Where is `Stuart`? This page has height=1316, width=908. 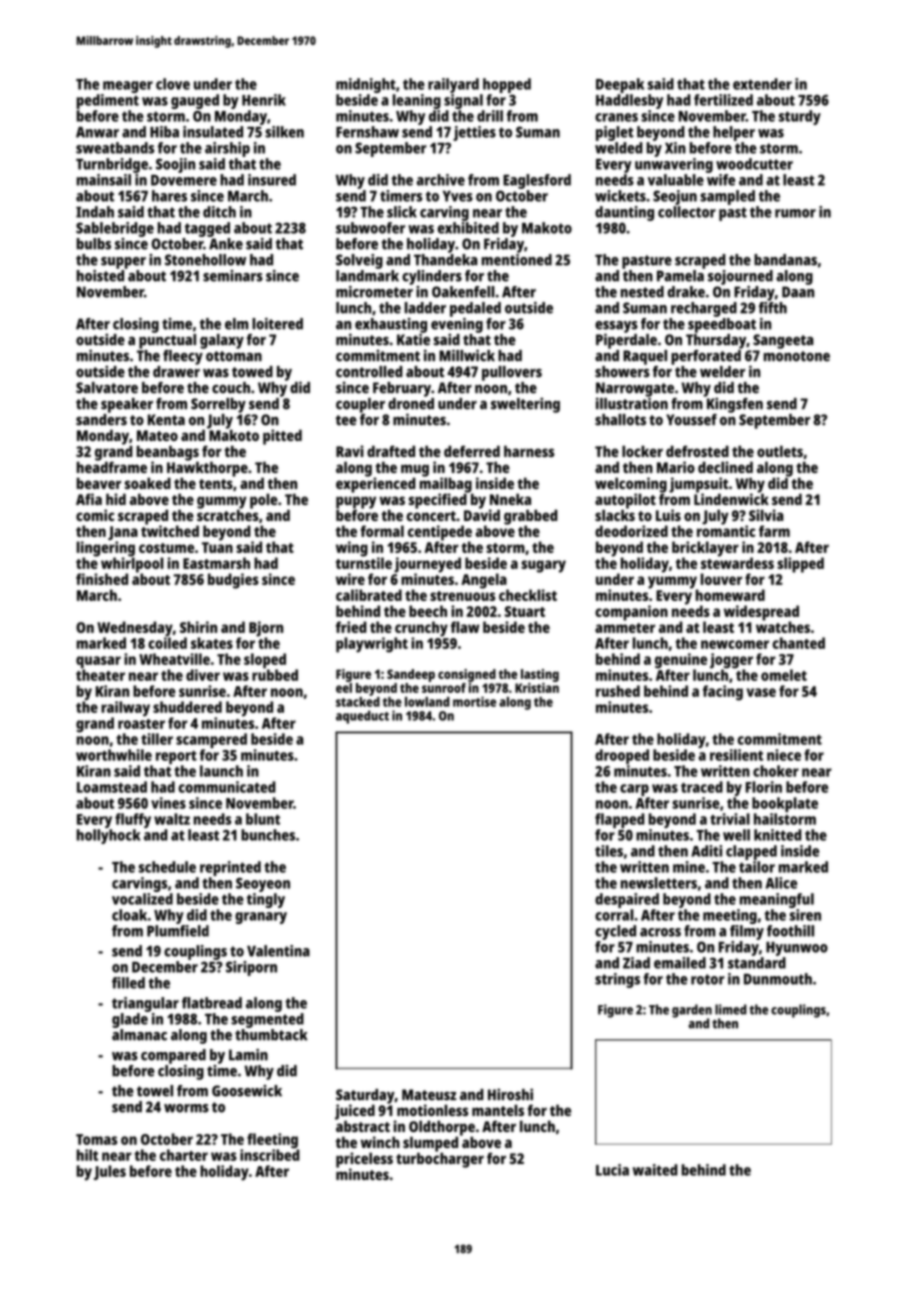
Stuart is located at coordinates (525, 611).
